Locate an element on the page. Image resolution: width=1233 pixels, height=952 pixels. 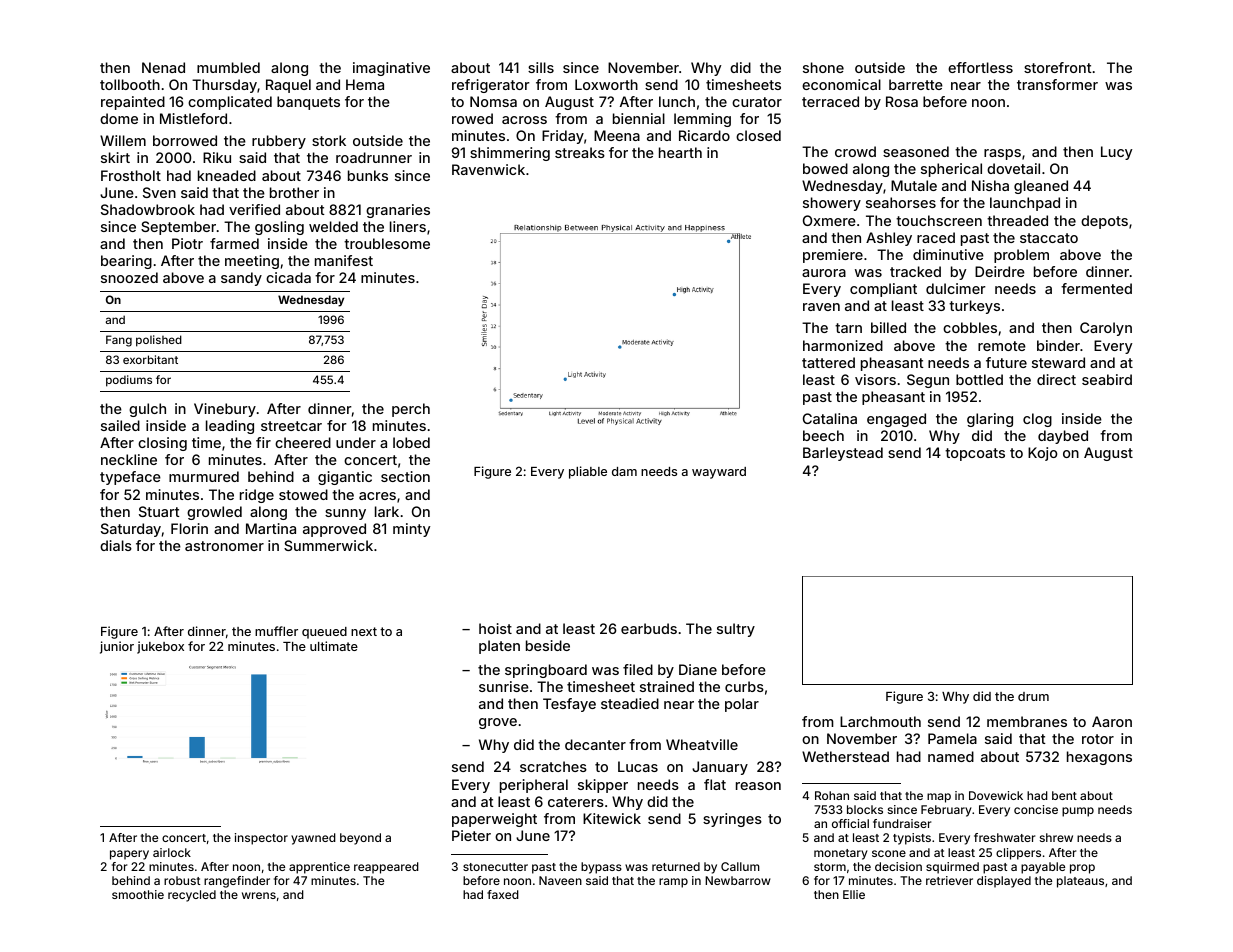
sunny is located at coordinates (345, 514).
